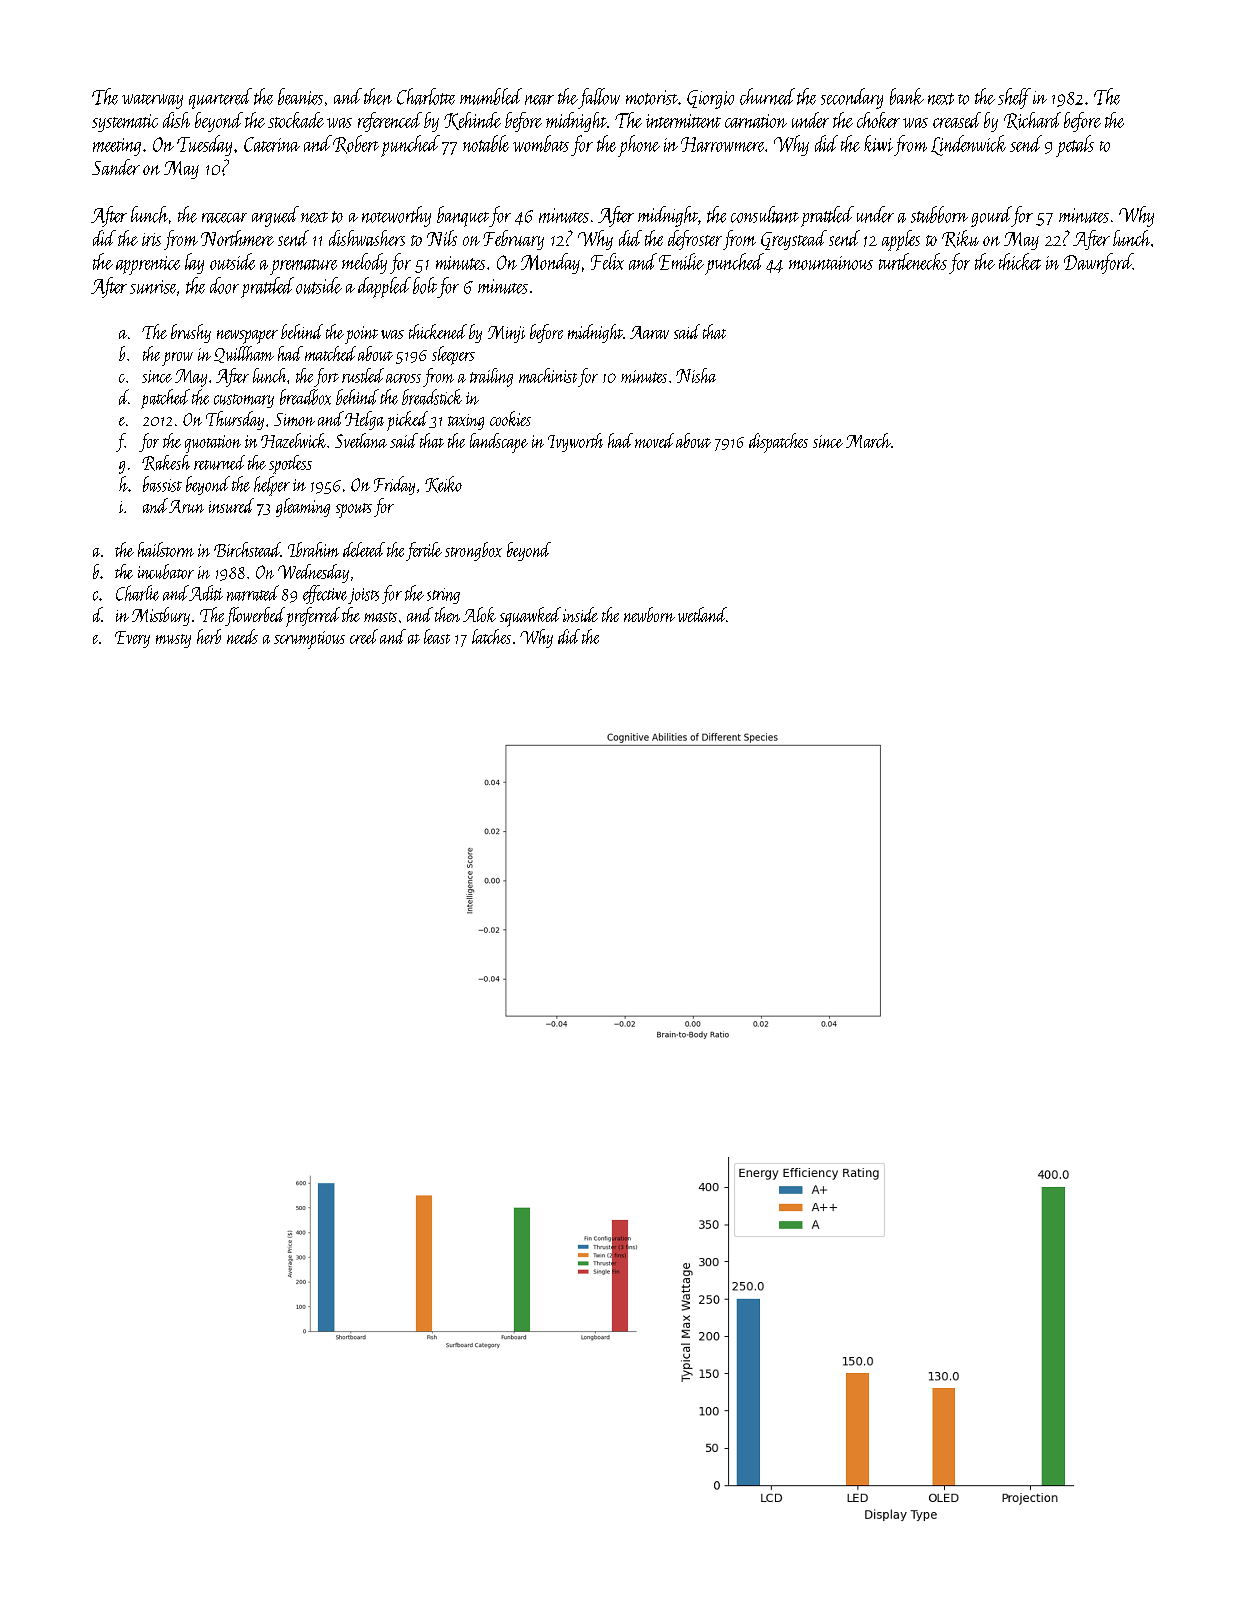  I want to click on hailstorm, so click(166, 549).
